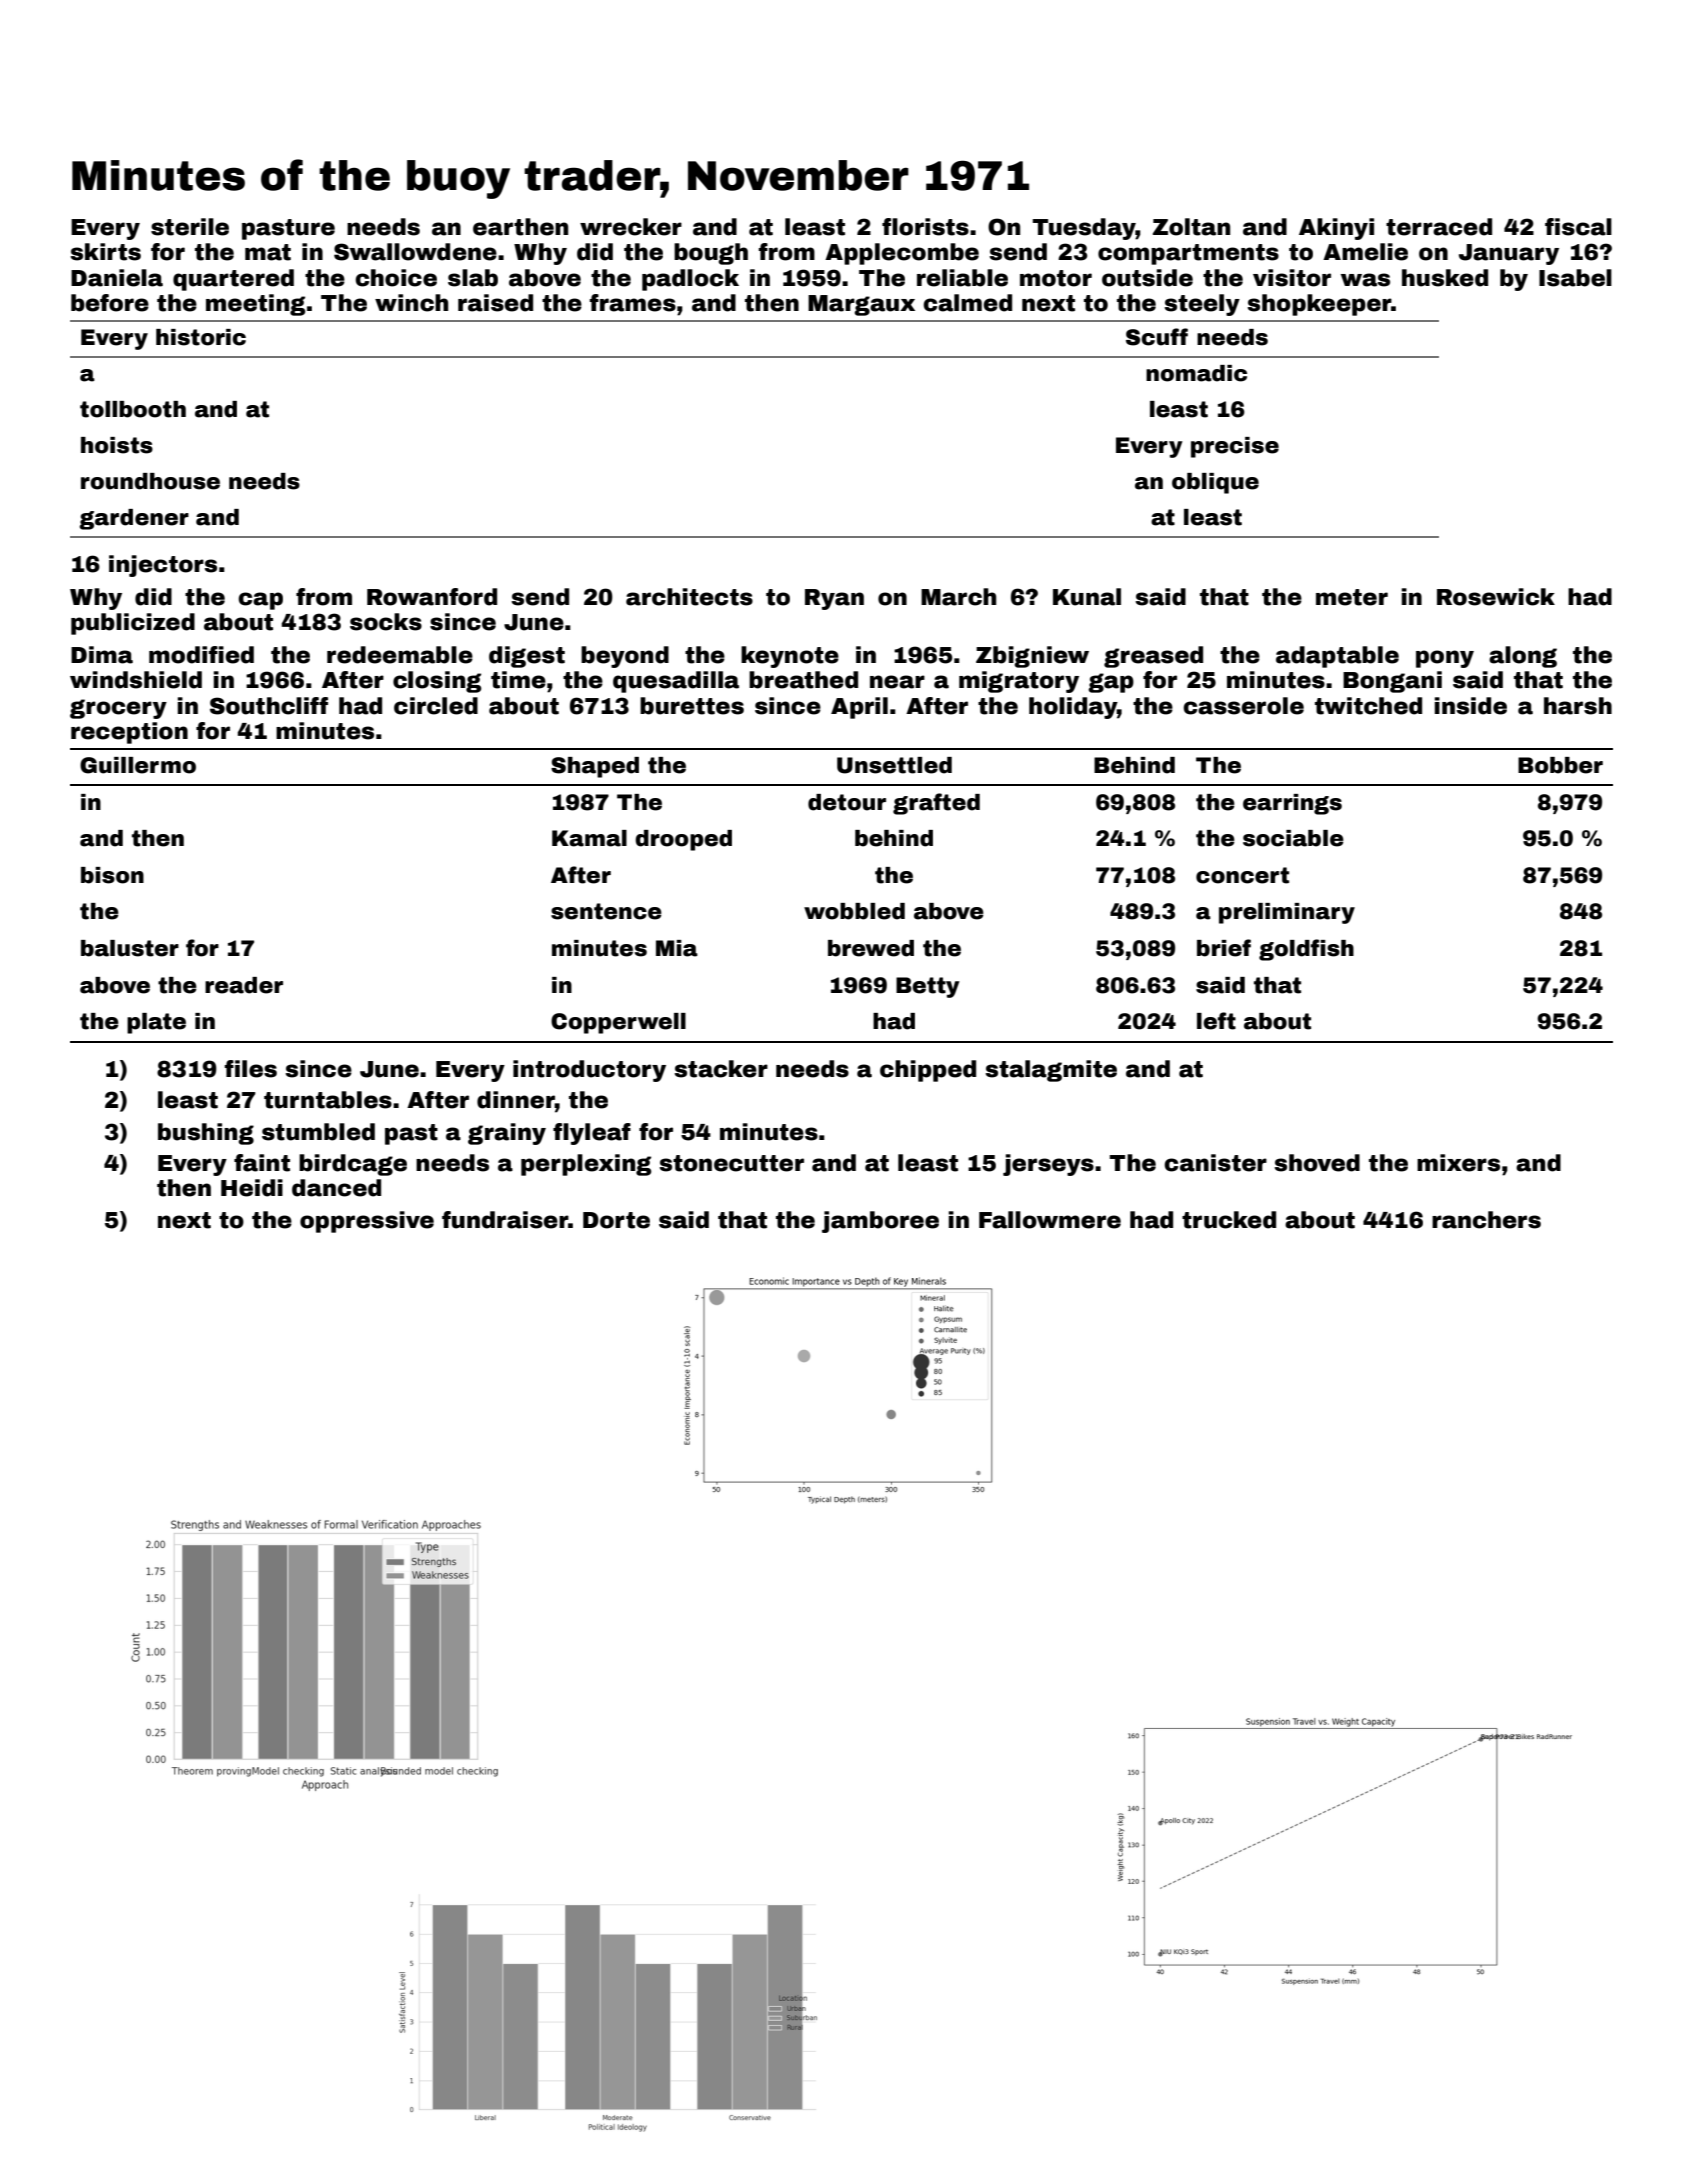 This image has width=1683, height=2178. Describe the element at coordinates (689, 597) in the image. I see `architects` at that location.
